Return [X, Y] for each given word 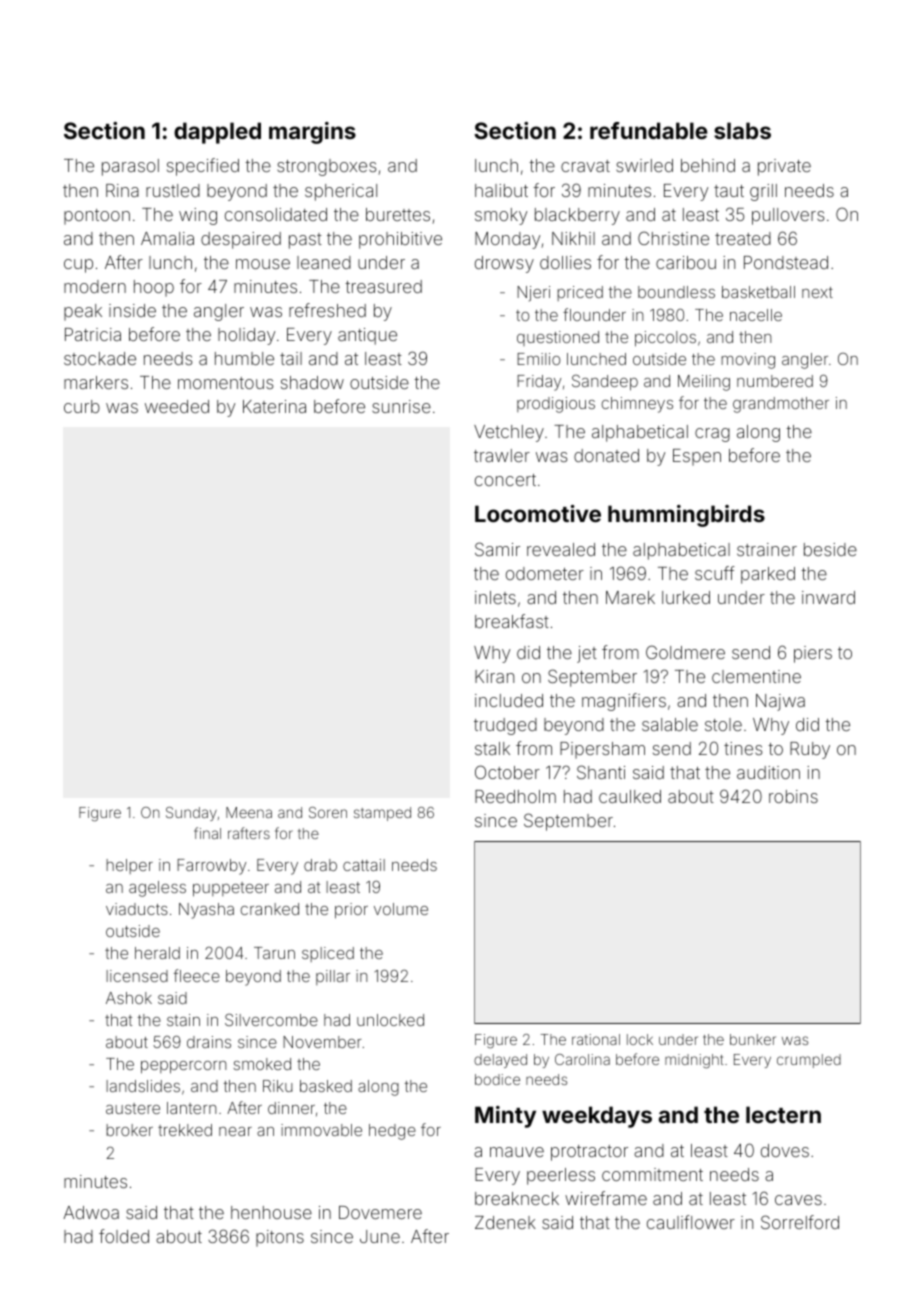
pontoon [97, 217]
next [817, 292]
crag [712, 435]
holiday [246, 336]
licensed [137, 976]
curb [82, 406]
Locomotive [538, 513]
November [322, 1042]
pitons [280, 1238]
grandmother [781, 405]
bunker [753, 1039]
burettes [398, 214]
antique [367, 336]
